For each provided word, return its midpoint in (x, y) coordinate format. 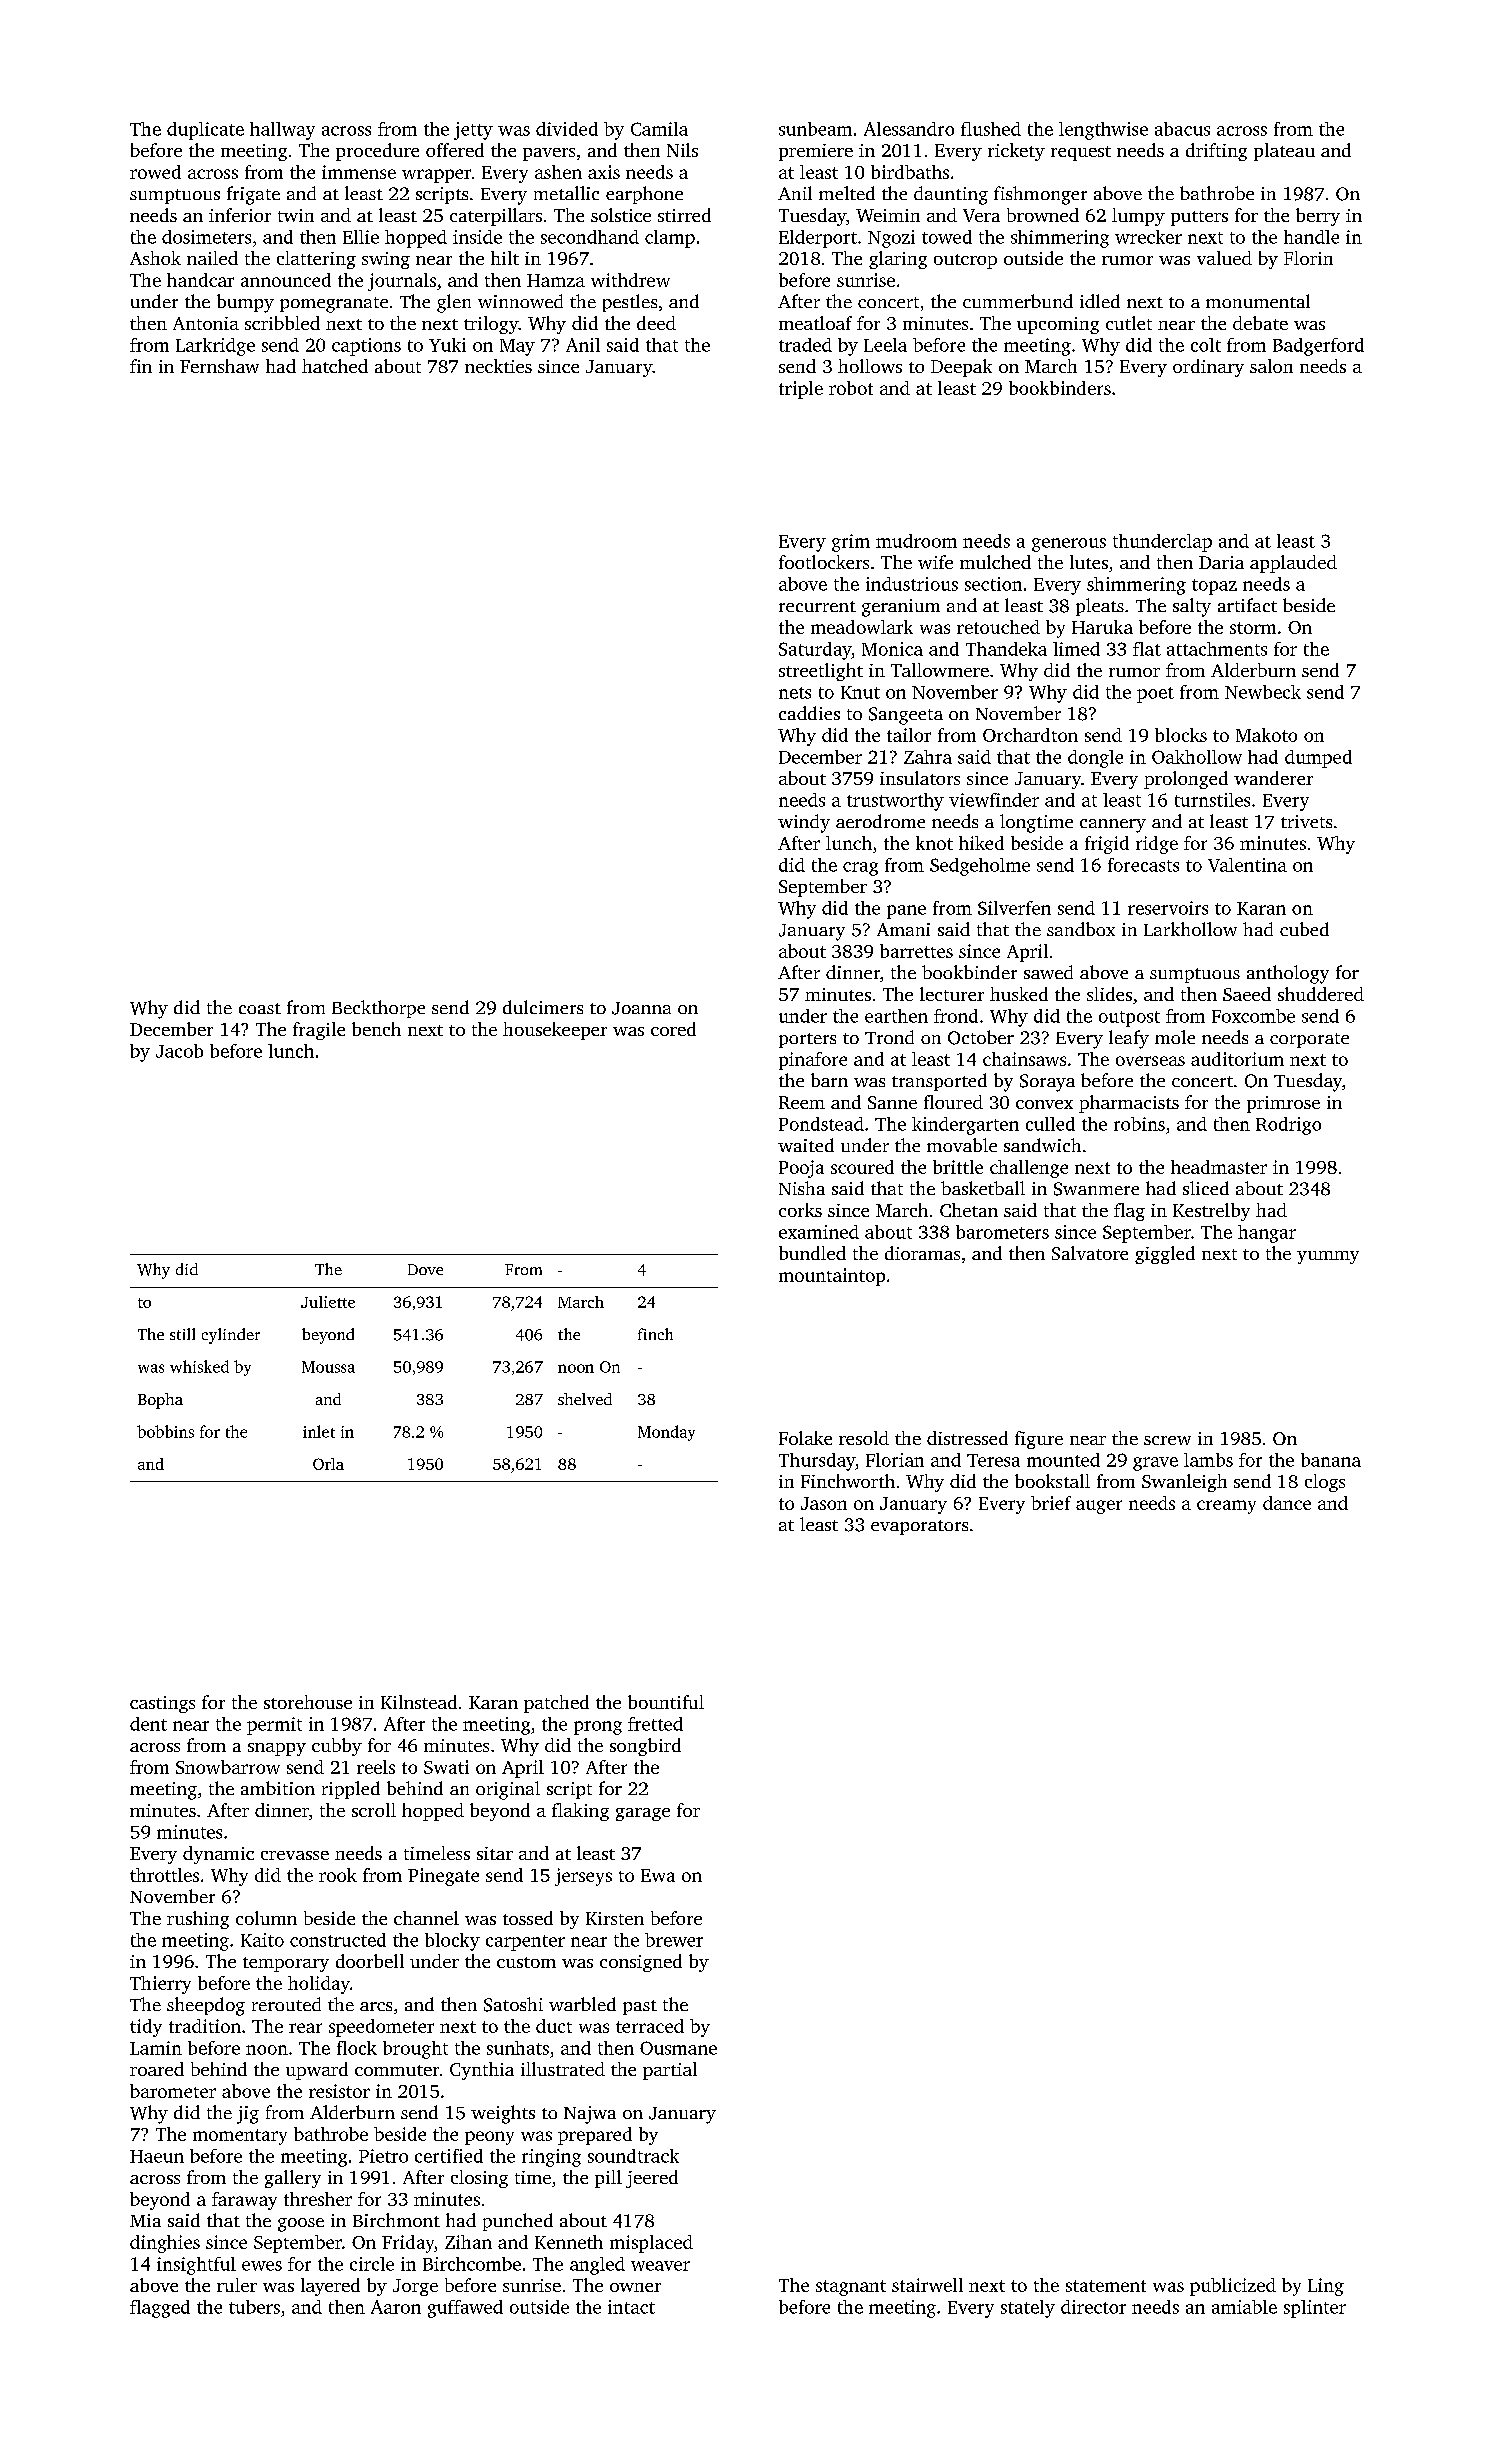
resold (864, 1438)
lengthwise (1103, 131)
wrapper (436, 176)
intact (631, 2307)
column (266, 1918)
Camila (659, 129)
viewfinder (994, 800)
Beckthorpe (378, 1009)
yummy (1328, 1257)
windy (804, 823)
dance (1287, 1503)
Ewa (658, 1875)
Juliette (328, 1302)
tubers (254, 2307)
